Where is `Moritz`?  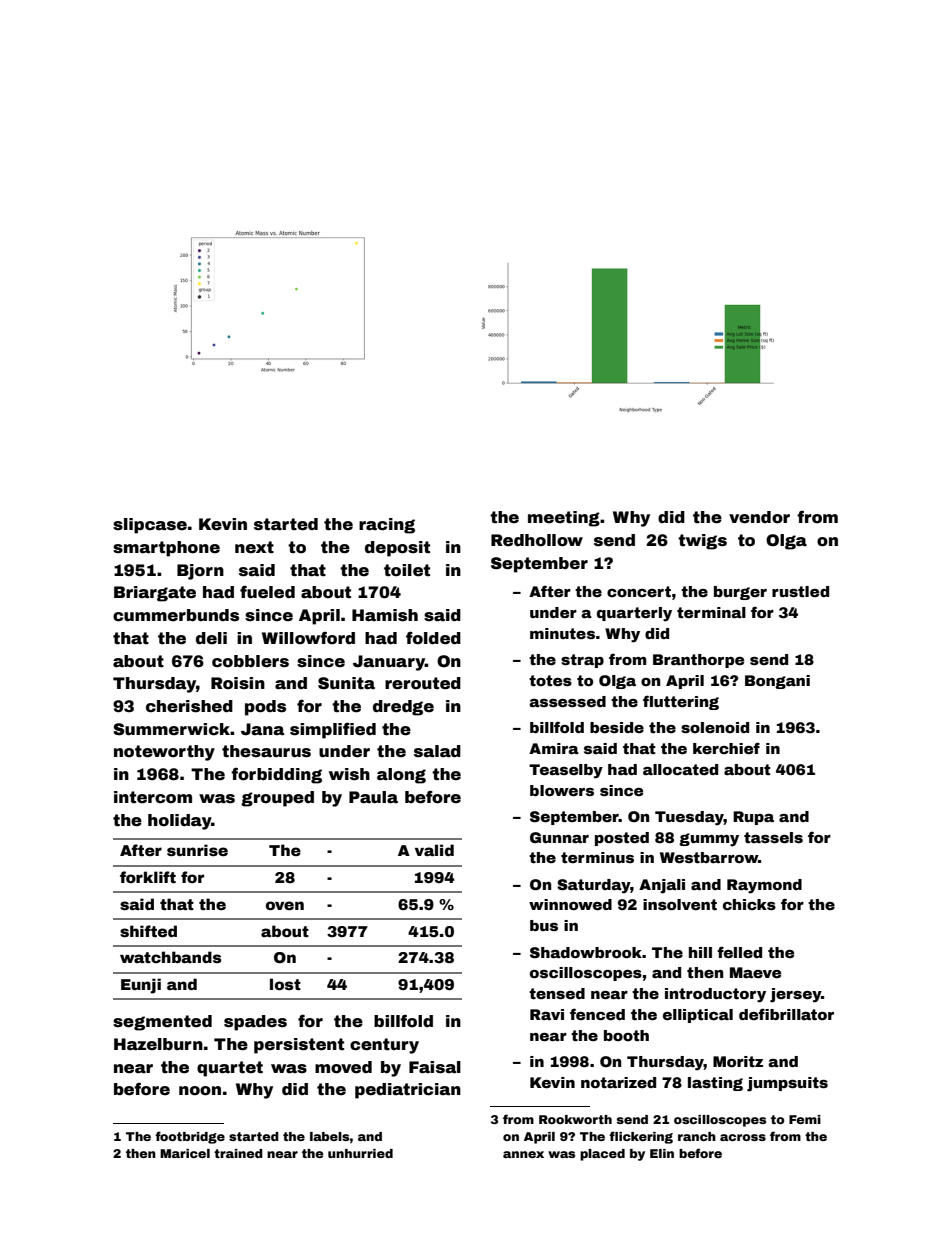
Moritz is located at coordinates (738, 1061).
